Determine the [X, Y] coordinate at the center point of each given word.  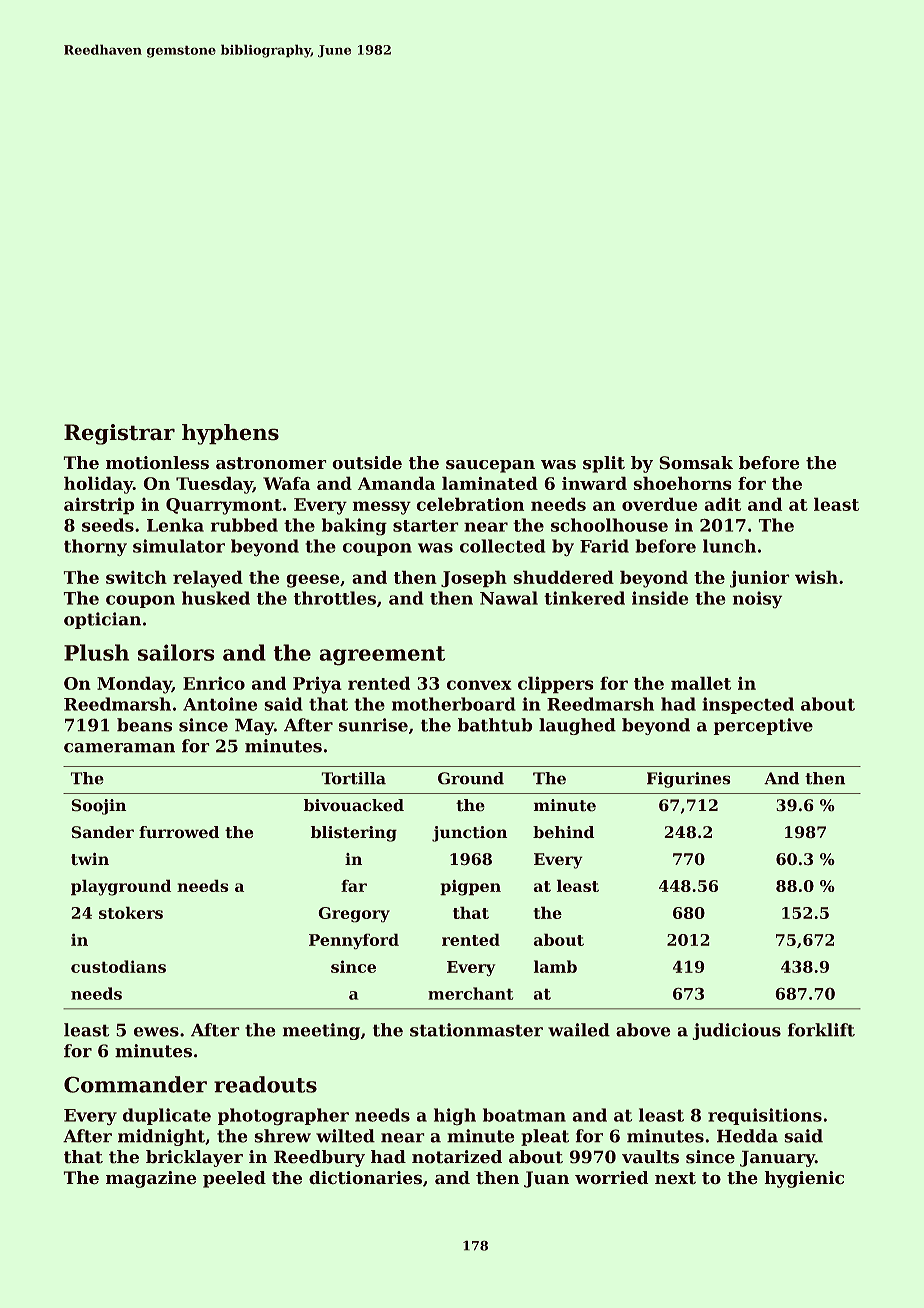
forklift [821, 1030]
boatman [524, 1115]
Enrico [214, 683]
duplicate [167, 1116]
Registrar [119, 434]
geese [313, 581]
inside [660, 598]
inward [594, 483]
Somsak [696, 462]
